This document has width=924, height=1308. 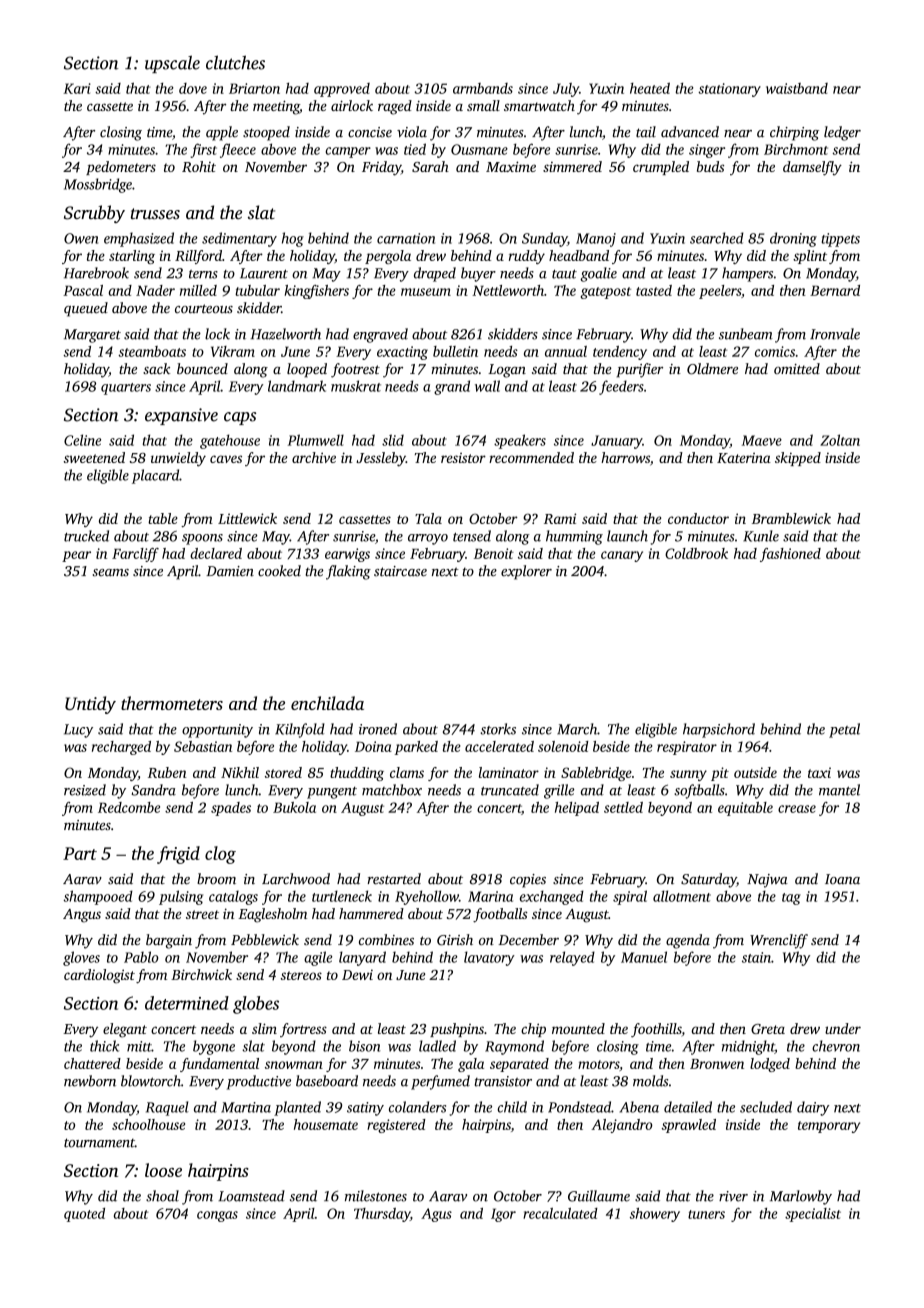 What do you see at coordinates (111, 573) in the document?
I see `seams` at bounding box center [111, 573].
